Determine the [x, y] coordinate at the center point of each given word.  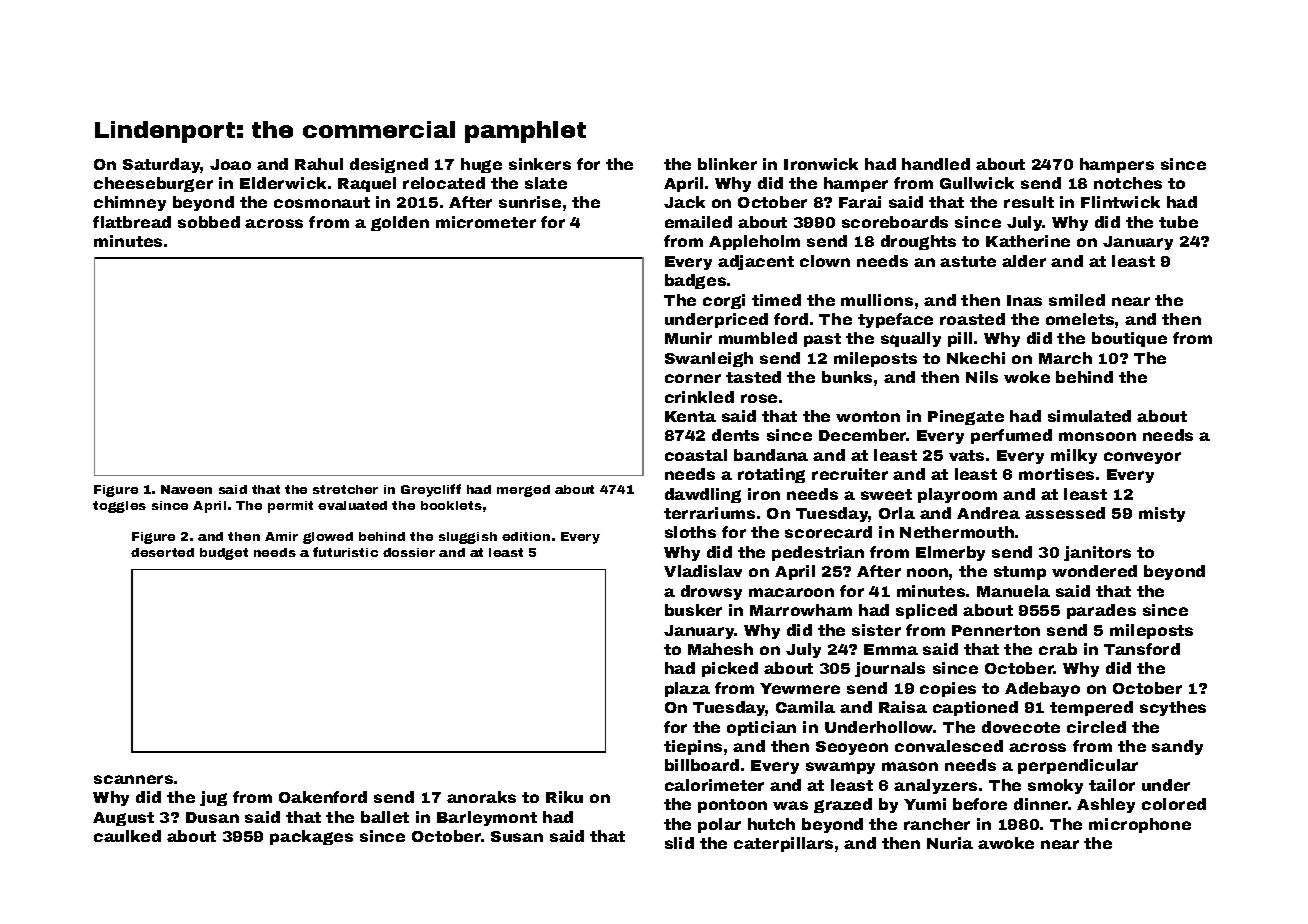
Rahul [319, 164]
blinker [727, 164]
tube [1178, 222]
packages [311, 837]
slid [679, 843]
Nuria [950, 843]
